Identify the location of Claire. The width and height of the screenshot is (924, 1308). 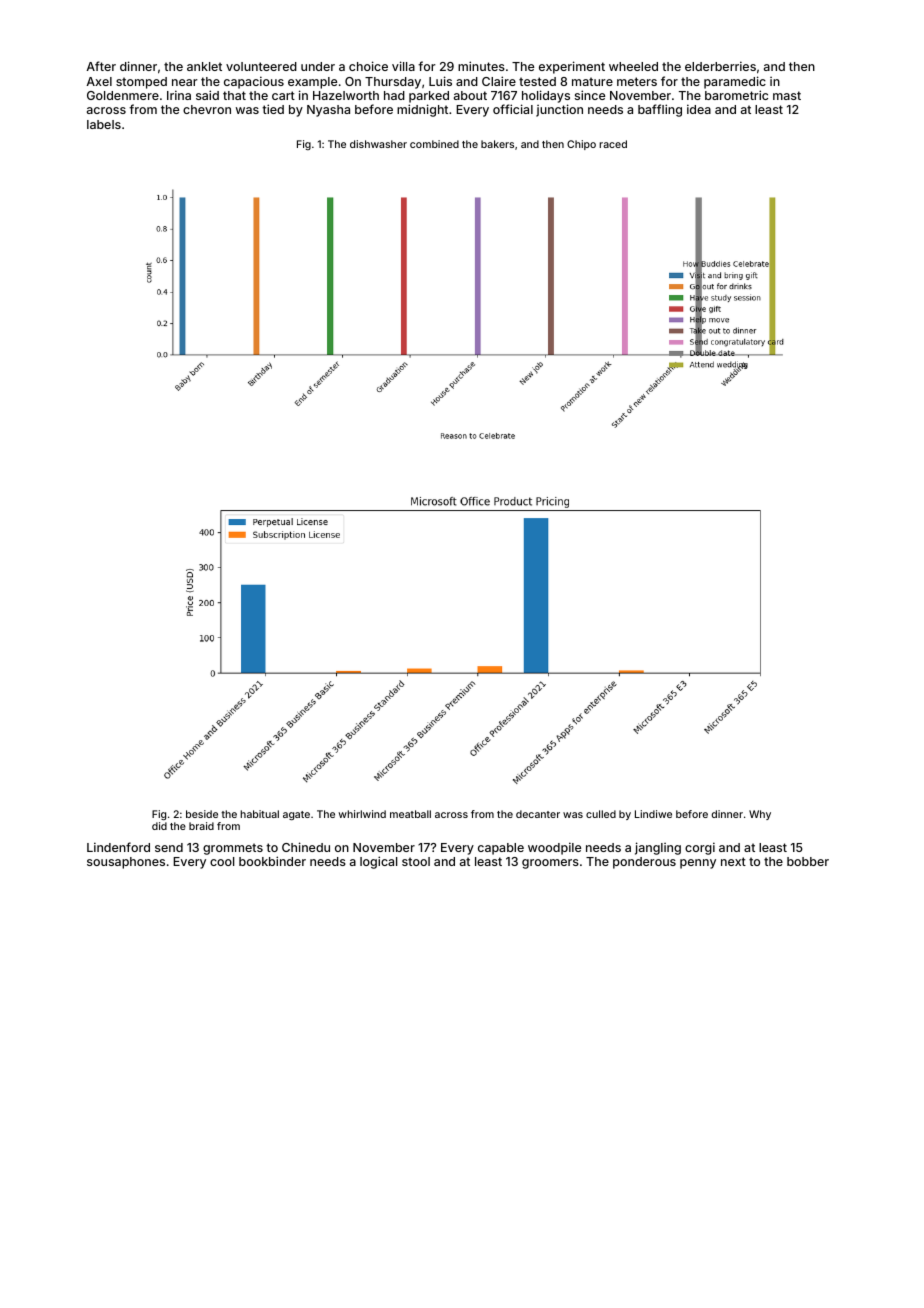
(499, 81).
